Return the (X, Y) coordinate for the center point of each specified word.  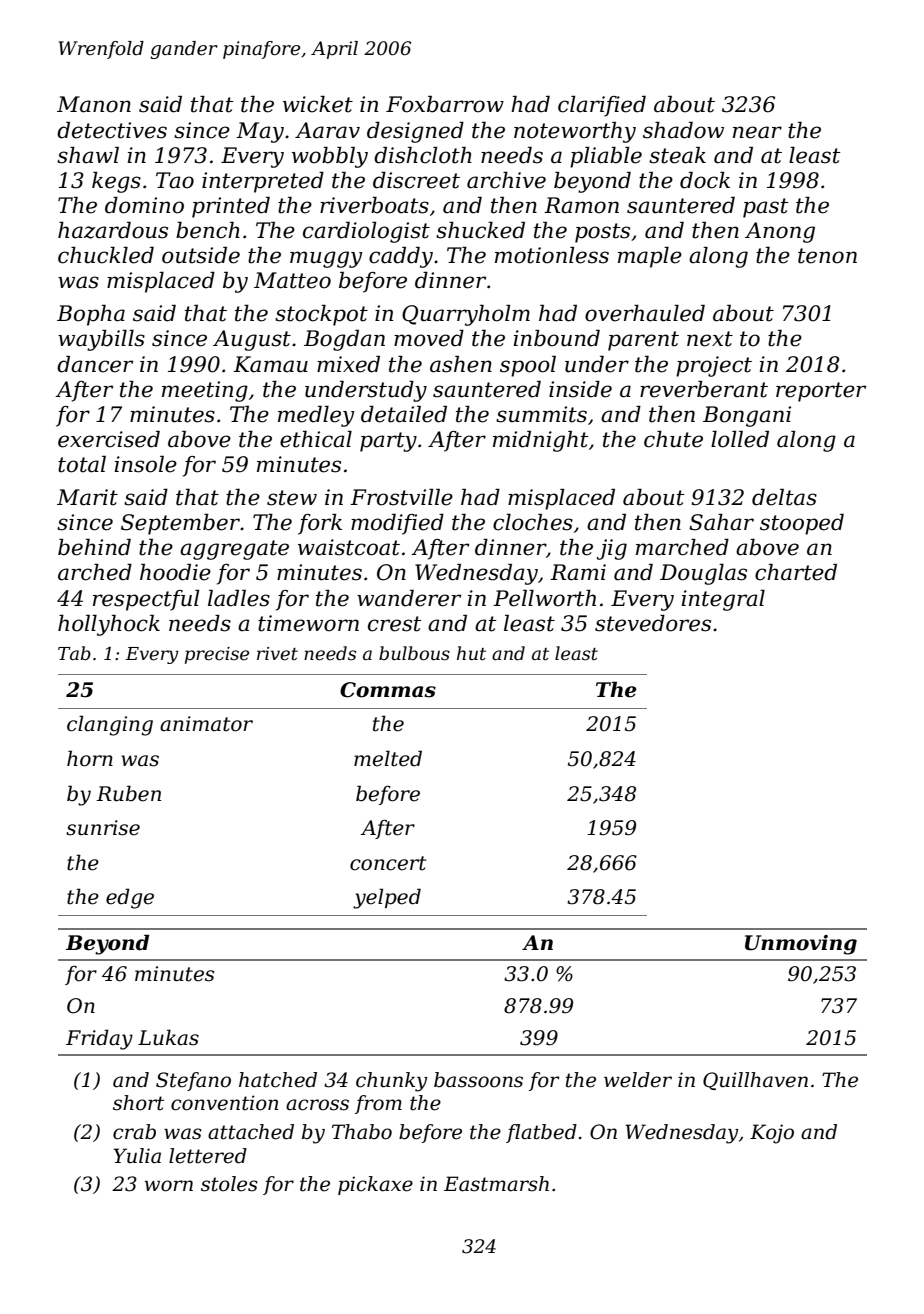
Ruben (128, 793)
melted (388, 758)
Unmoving (801, 945)
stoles (229, 1184)
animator (206, 724)
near (757, 132)
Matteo (292, 280)
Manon (94, 104)
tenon (827, 256)
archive (506, 180)
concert (388, 863)
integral (723, 600)
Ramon (581, 205)
